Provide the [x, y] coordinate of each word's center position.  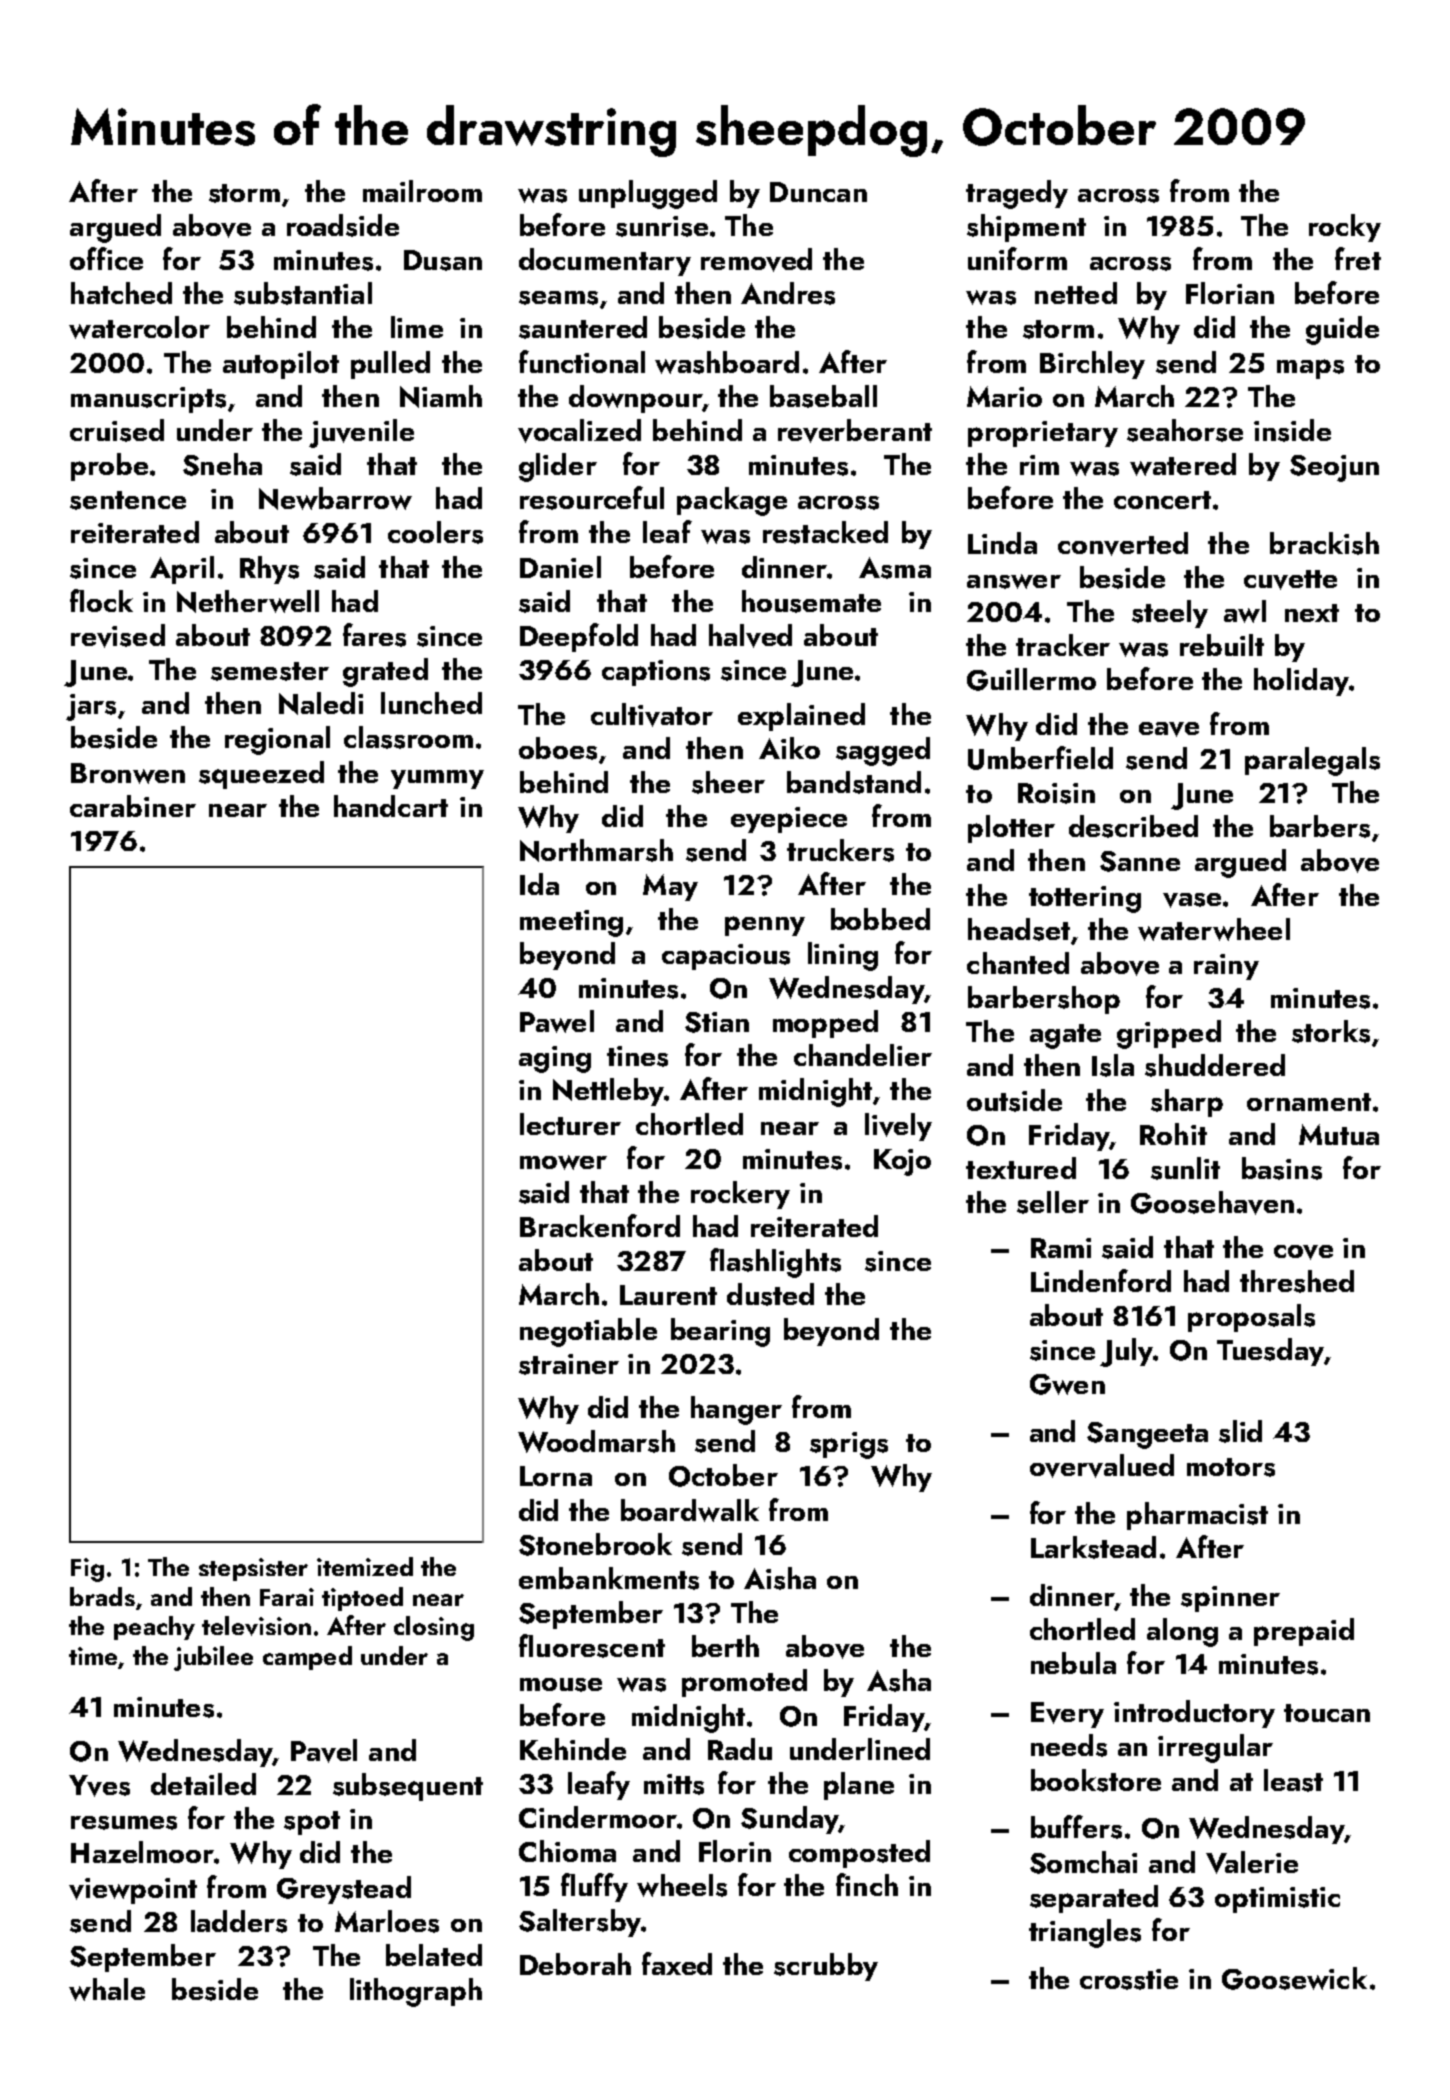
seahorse [1185, 430]
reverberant [855, 431]
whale [107, 1989]
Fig [87, 1570]
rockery [740, 1195]
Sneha [222, 464]
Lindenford [1101, 1280]
